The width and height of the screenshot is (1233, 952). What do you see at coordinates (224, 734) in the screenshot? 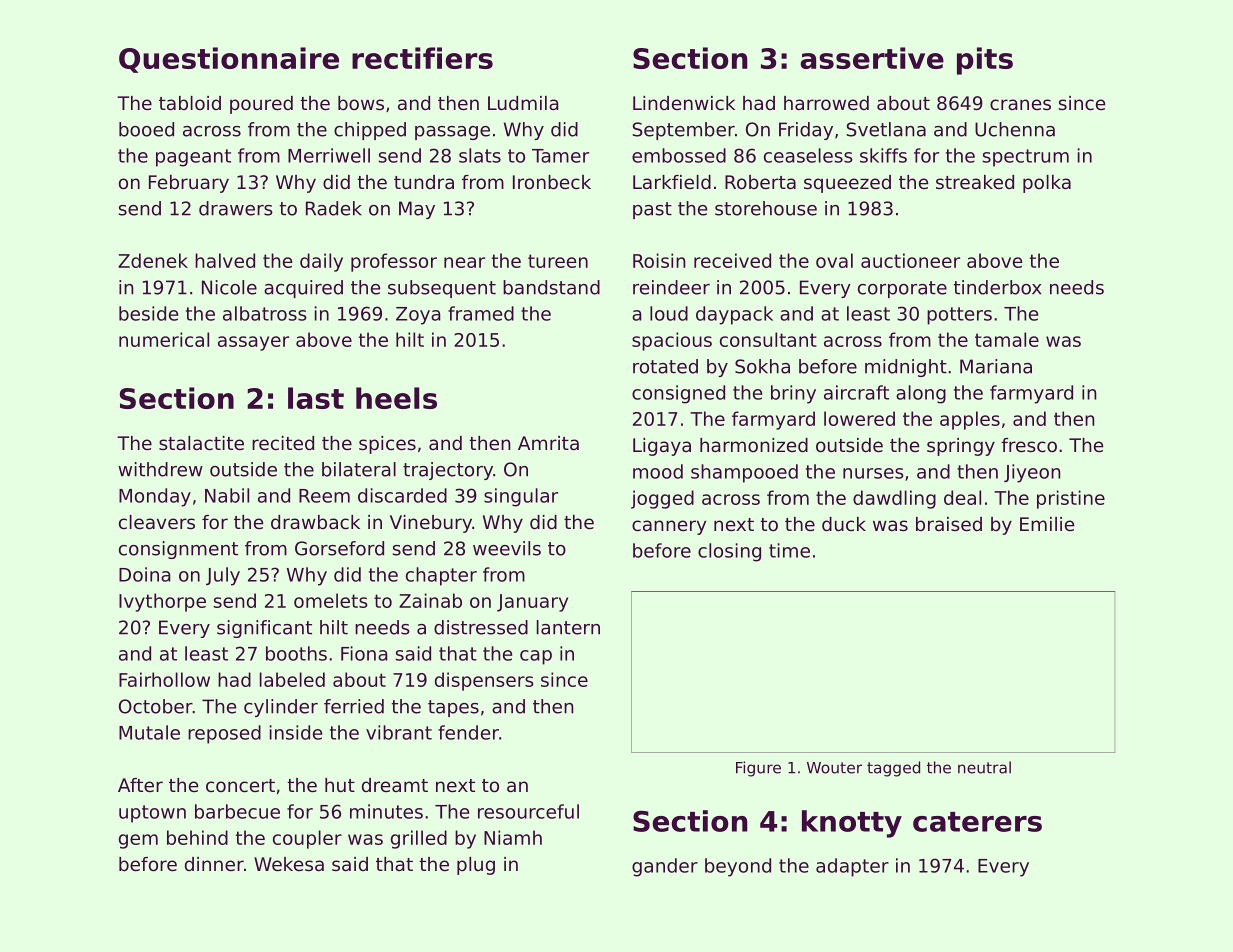
I see `reposed` at bounding box center [224, 734].
